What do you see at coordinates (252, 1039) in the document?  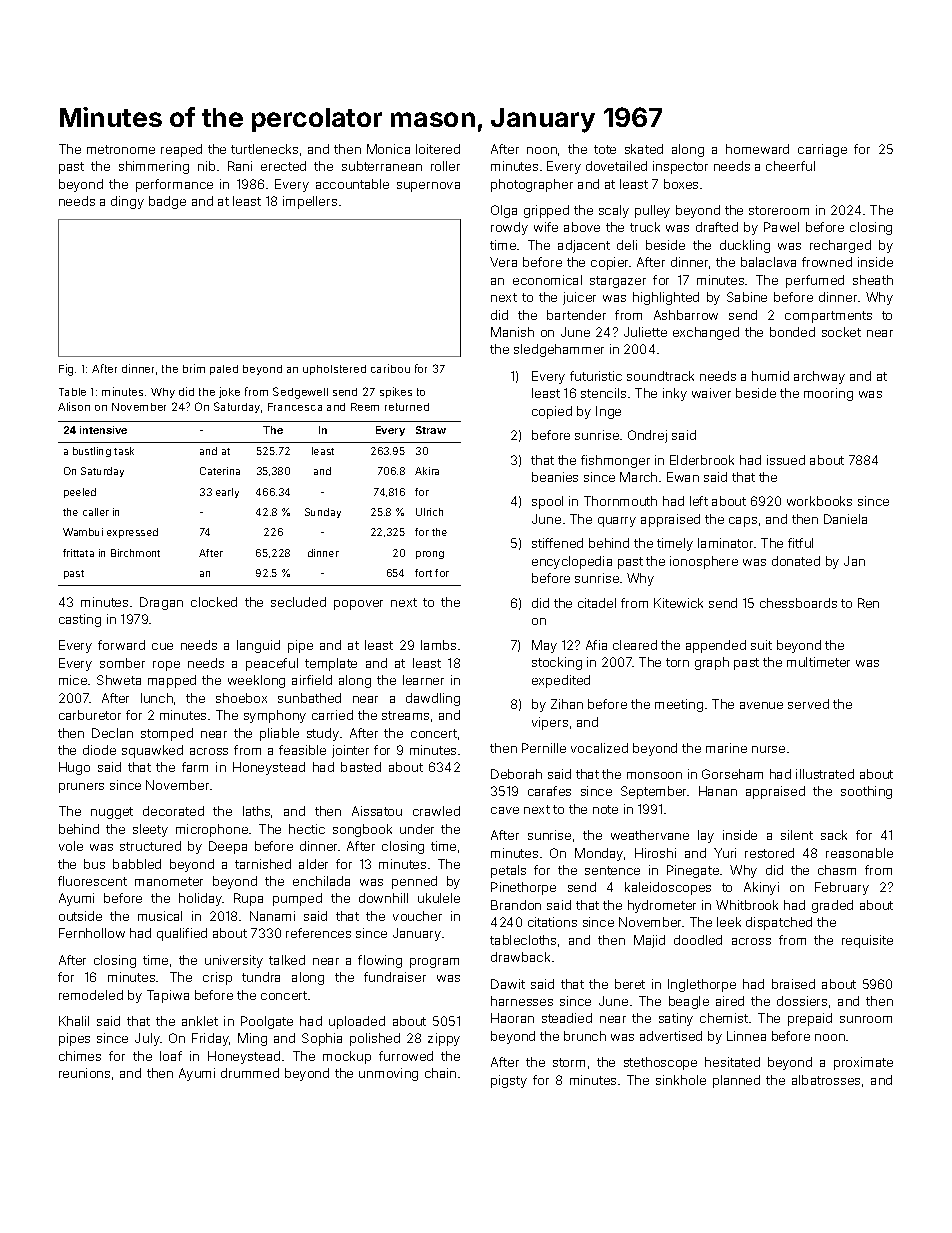 I see `Ming` at bounding box center [252, 1039].
